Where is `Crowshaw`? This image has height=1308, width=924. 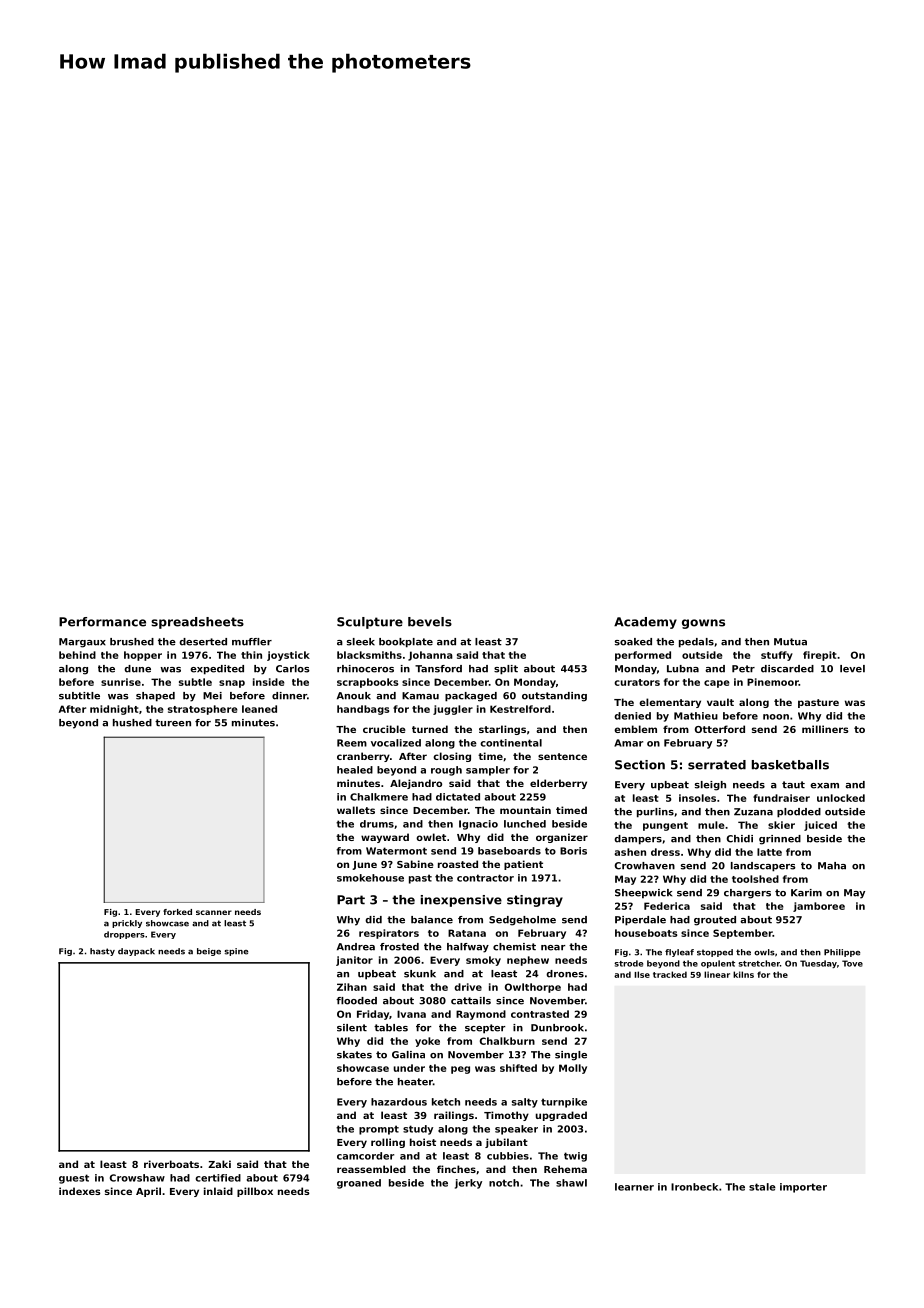
Crowshaw is located at coordinates (137, 1178).
